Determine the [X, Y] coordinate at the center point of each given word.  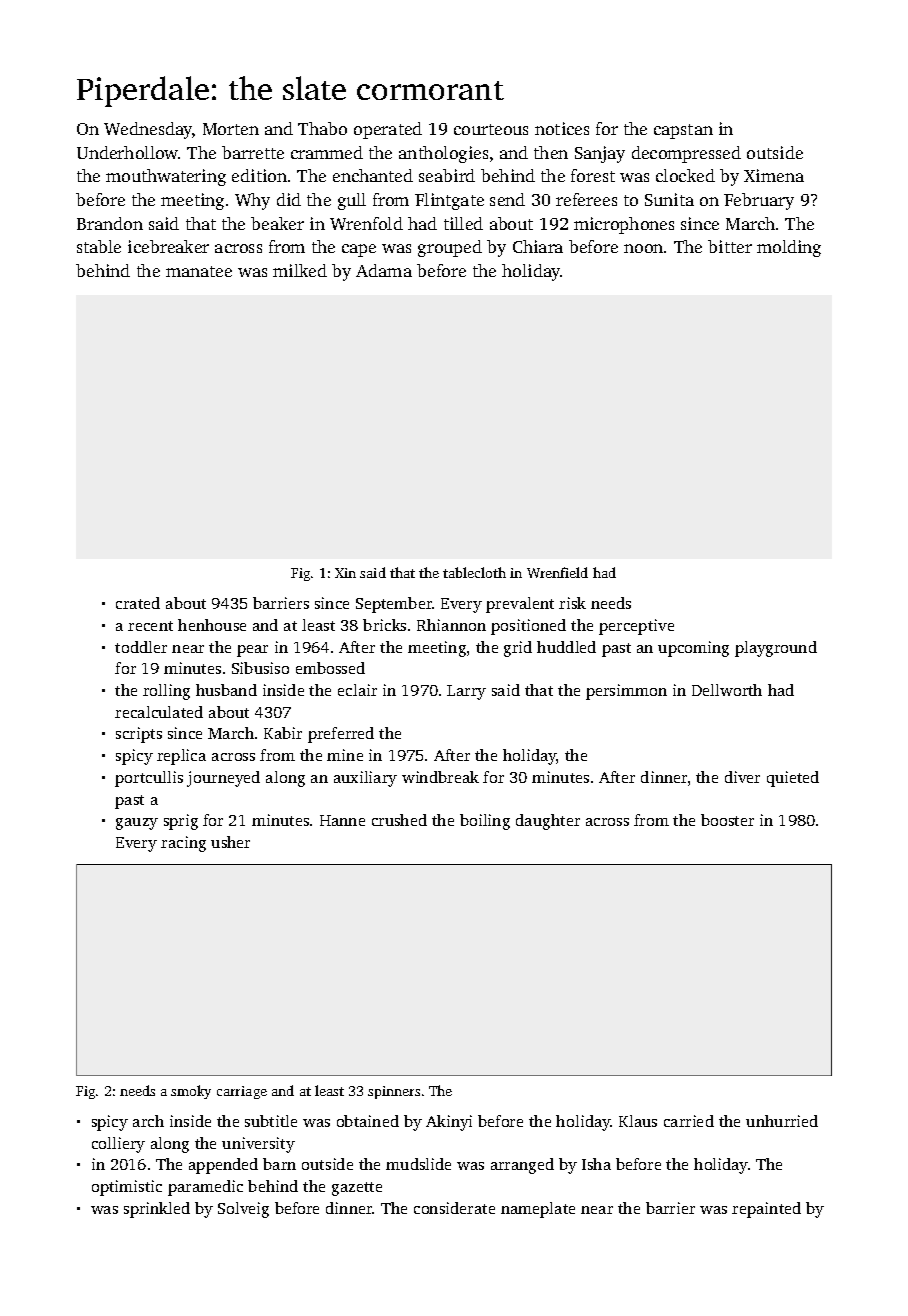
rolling [166, 692]
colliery [118, 1145]
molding [789, 248]
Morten [231, 129]
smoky [191, 1092]
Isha [596, 1164]
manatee [199, 271]
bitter [730, 246]
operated [388, 130]
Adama [384, 270]
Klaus [638, 1121]
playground [776, 649]
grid [518, 649]
